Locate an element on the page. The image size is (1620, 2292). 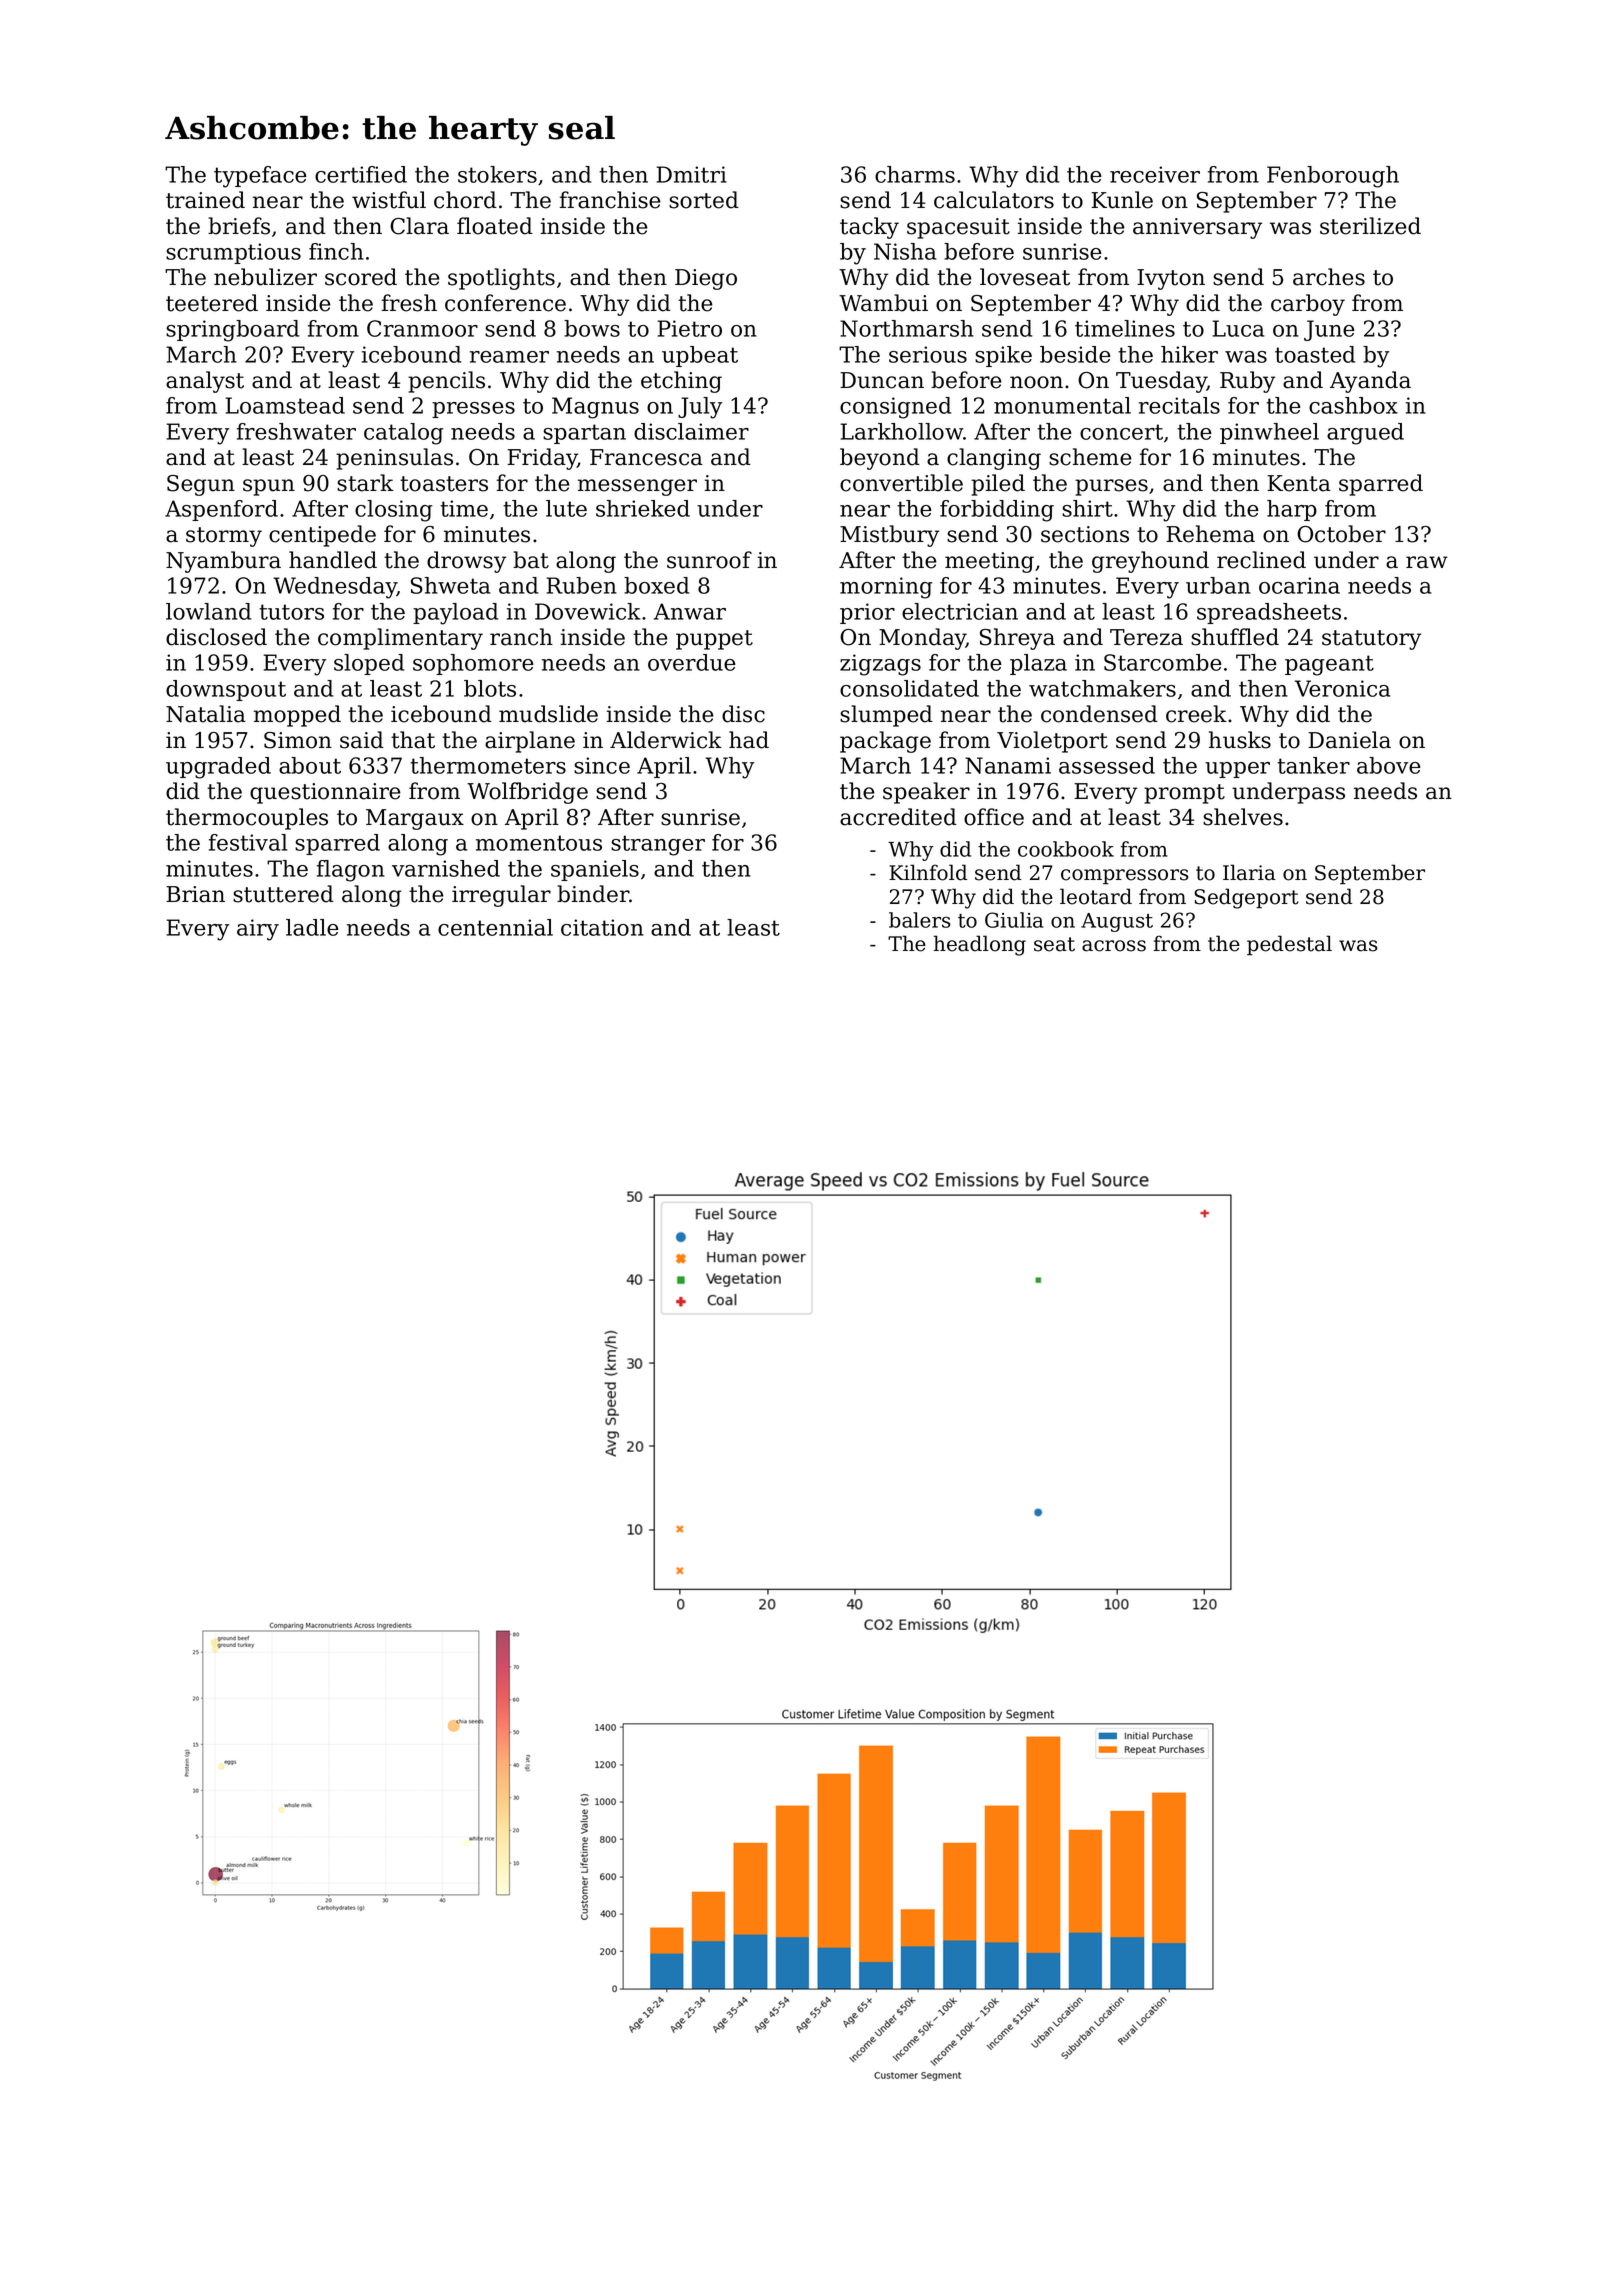
catalog is located at coordinates (404, 434).
